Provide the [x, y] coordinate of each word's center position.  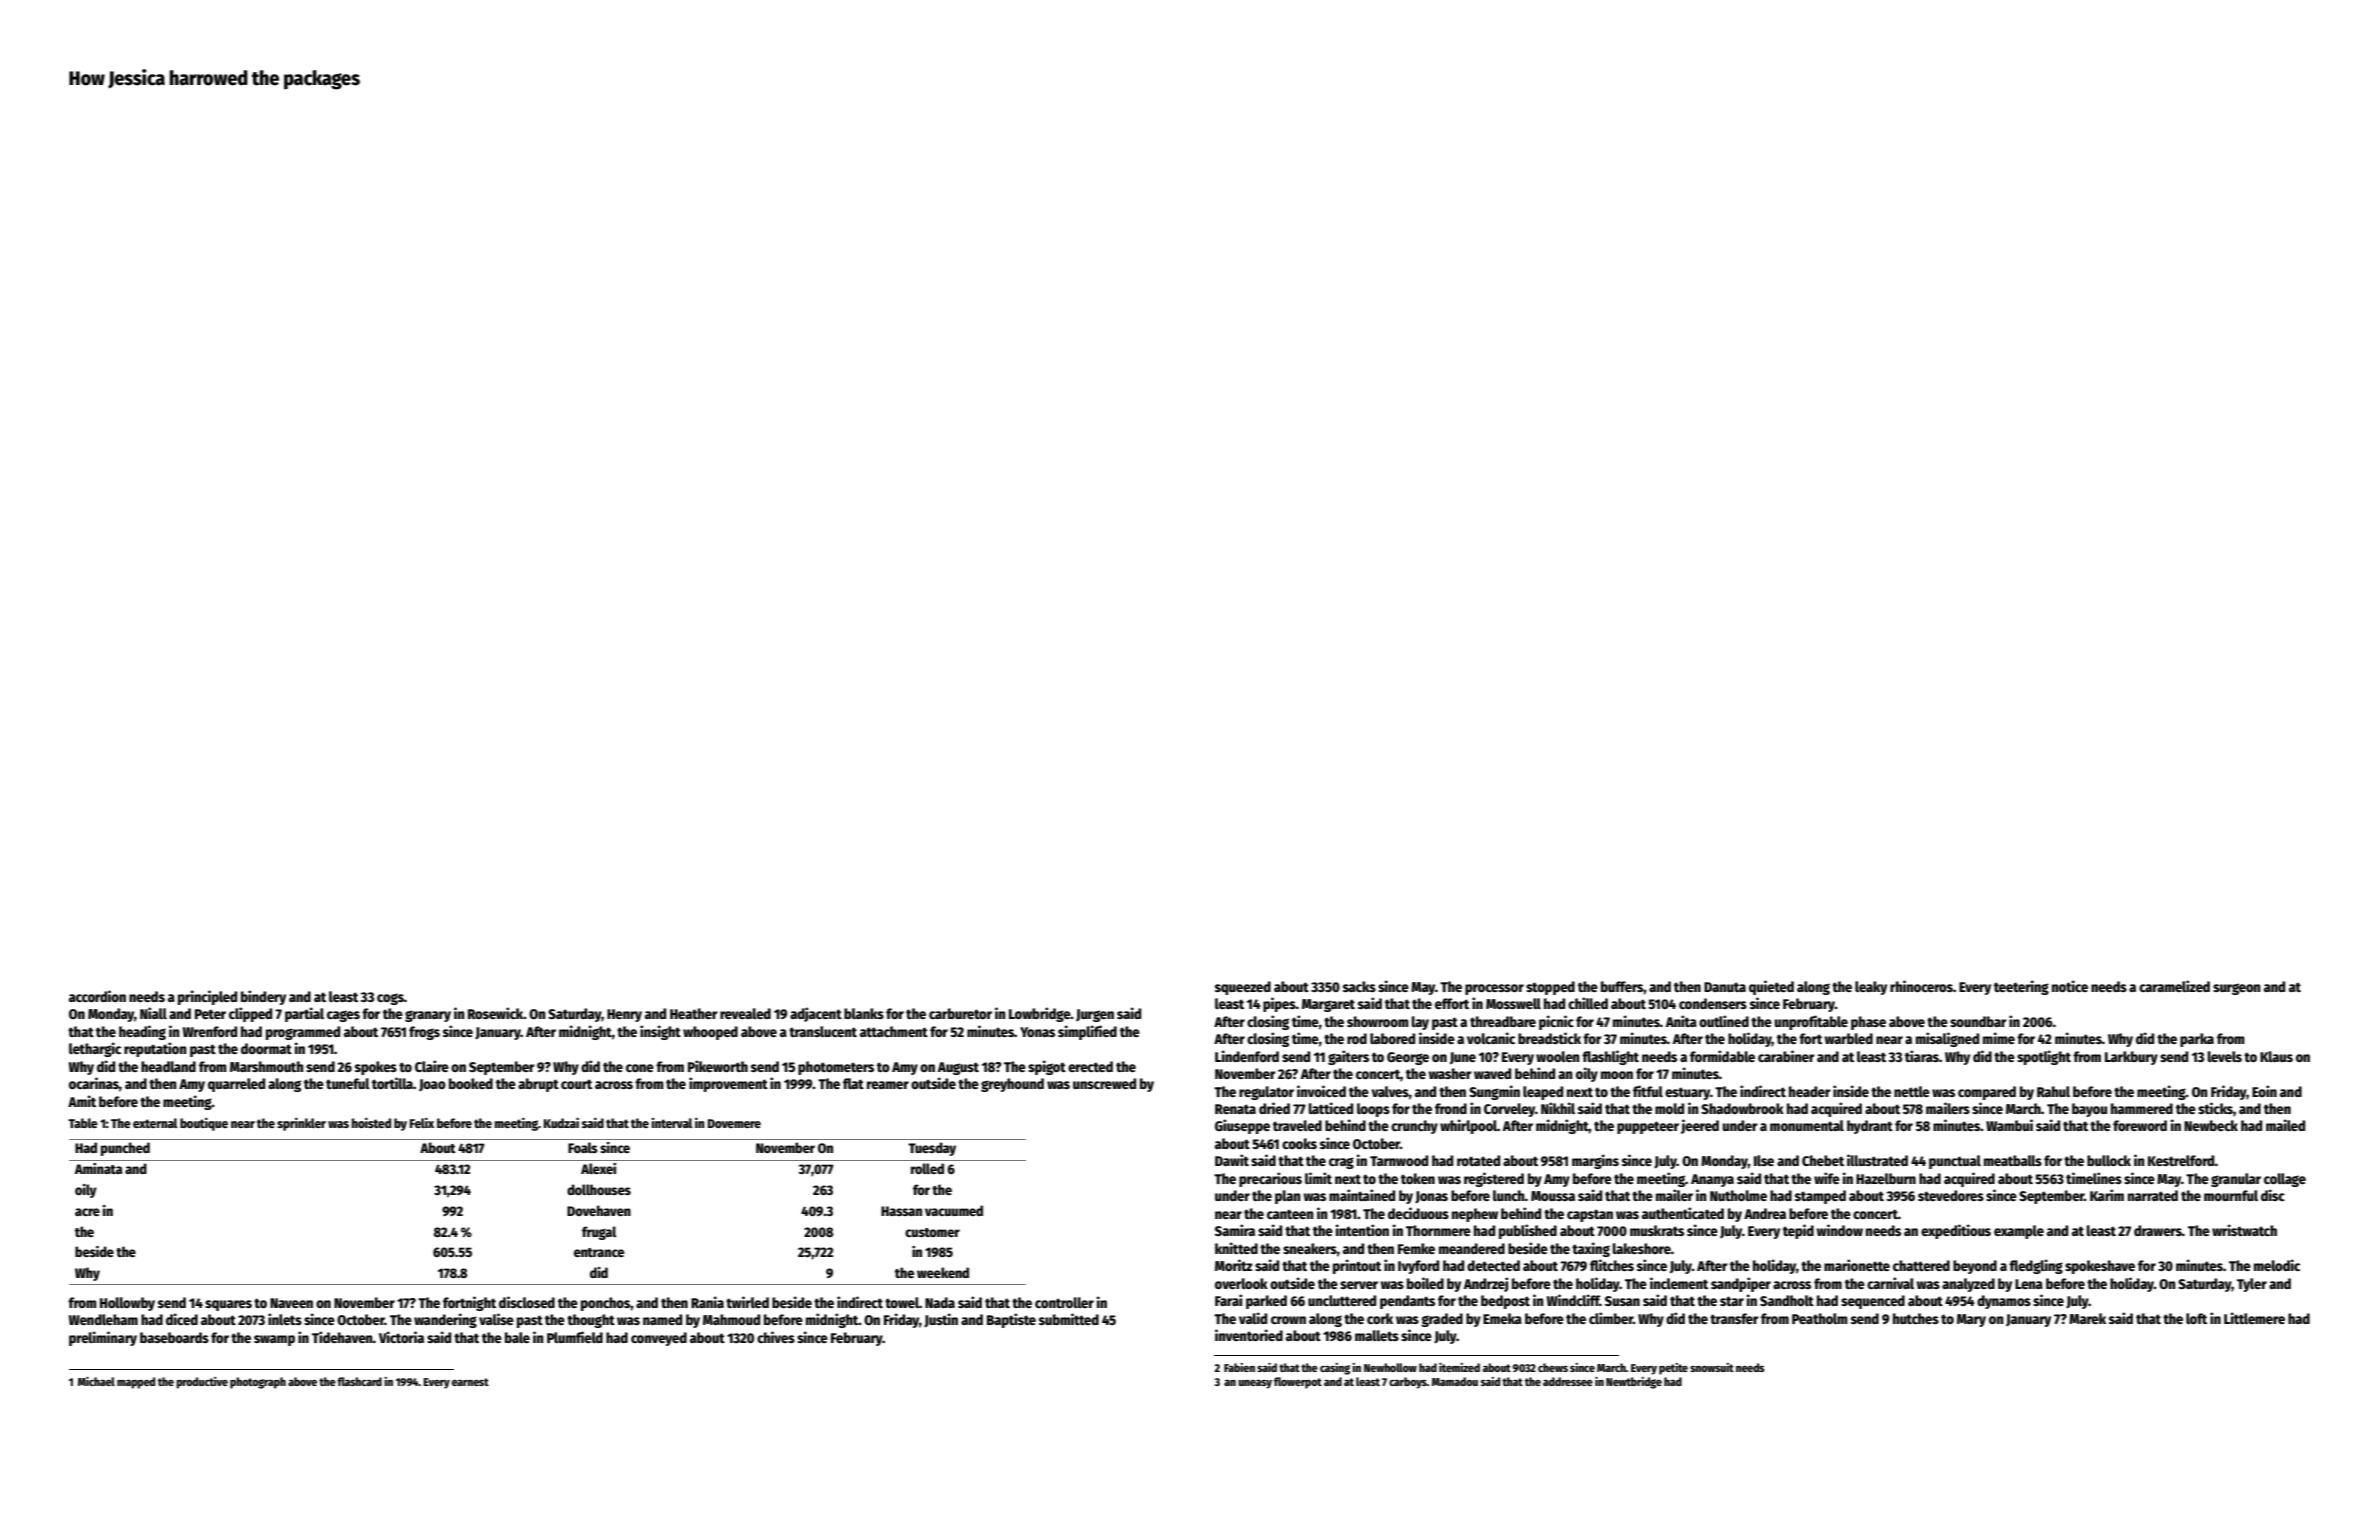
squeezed [1243, 988]
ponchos [605, 1304]
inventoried [1249, 1335]
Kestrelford [2181, 1160]
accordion [97, 996]
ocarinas [94, 1083]
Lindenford [1247, 1056]
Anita [1681, 1021]
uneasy [1255, 1384]
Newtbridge [1634, 1383]
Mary [1971, 1320]
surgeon [2236, 989]
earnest [470, 1382]
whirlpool [1468, 1126]
